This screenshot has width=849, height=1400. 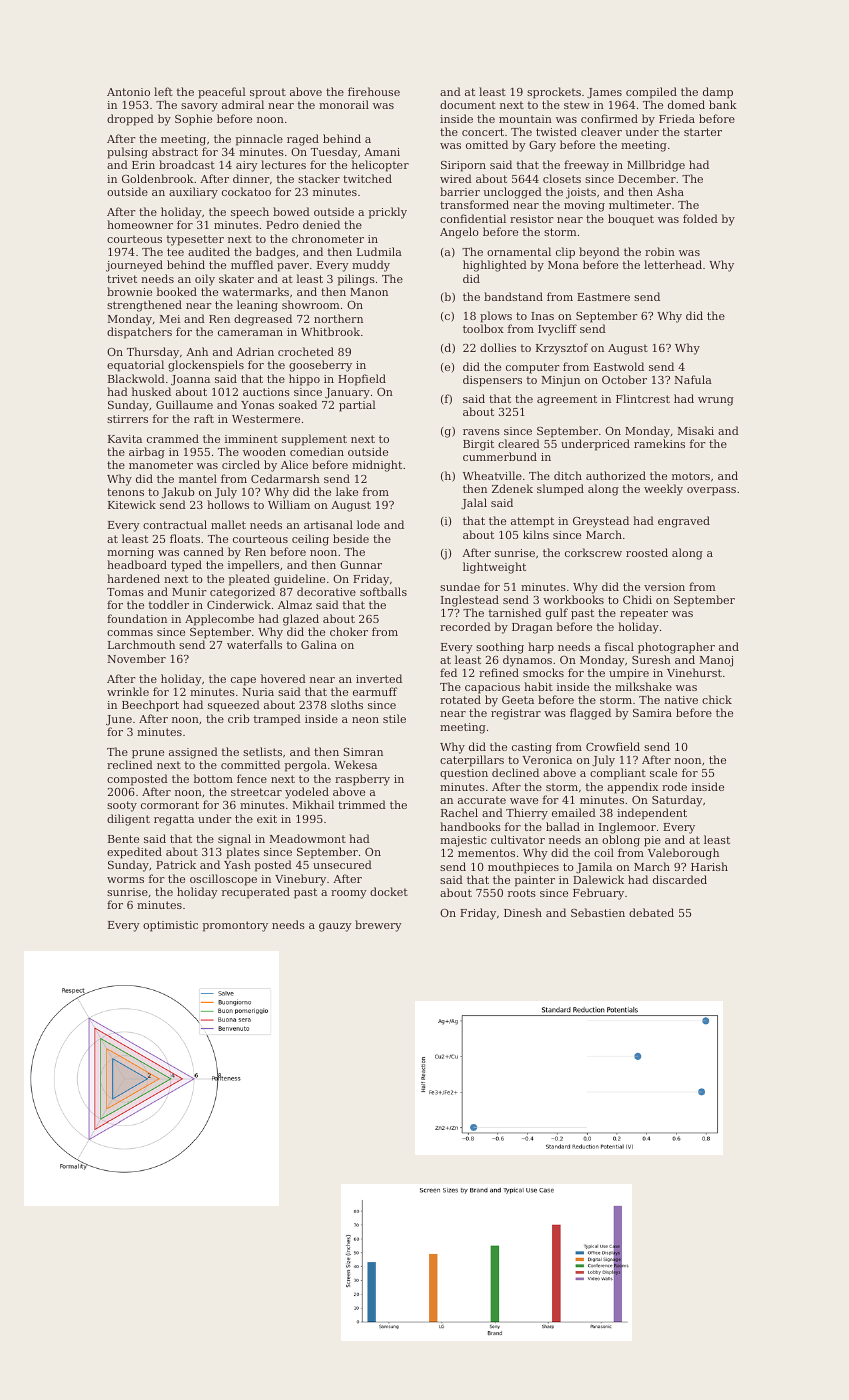 I want to click on Westermere, so click(x=266, y=419).
